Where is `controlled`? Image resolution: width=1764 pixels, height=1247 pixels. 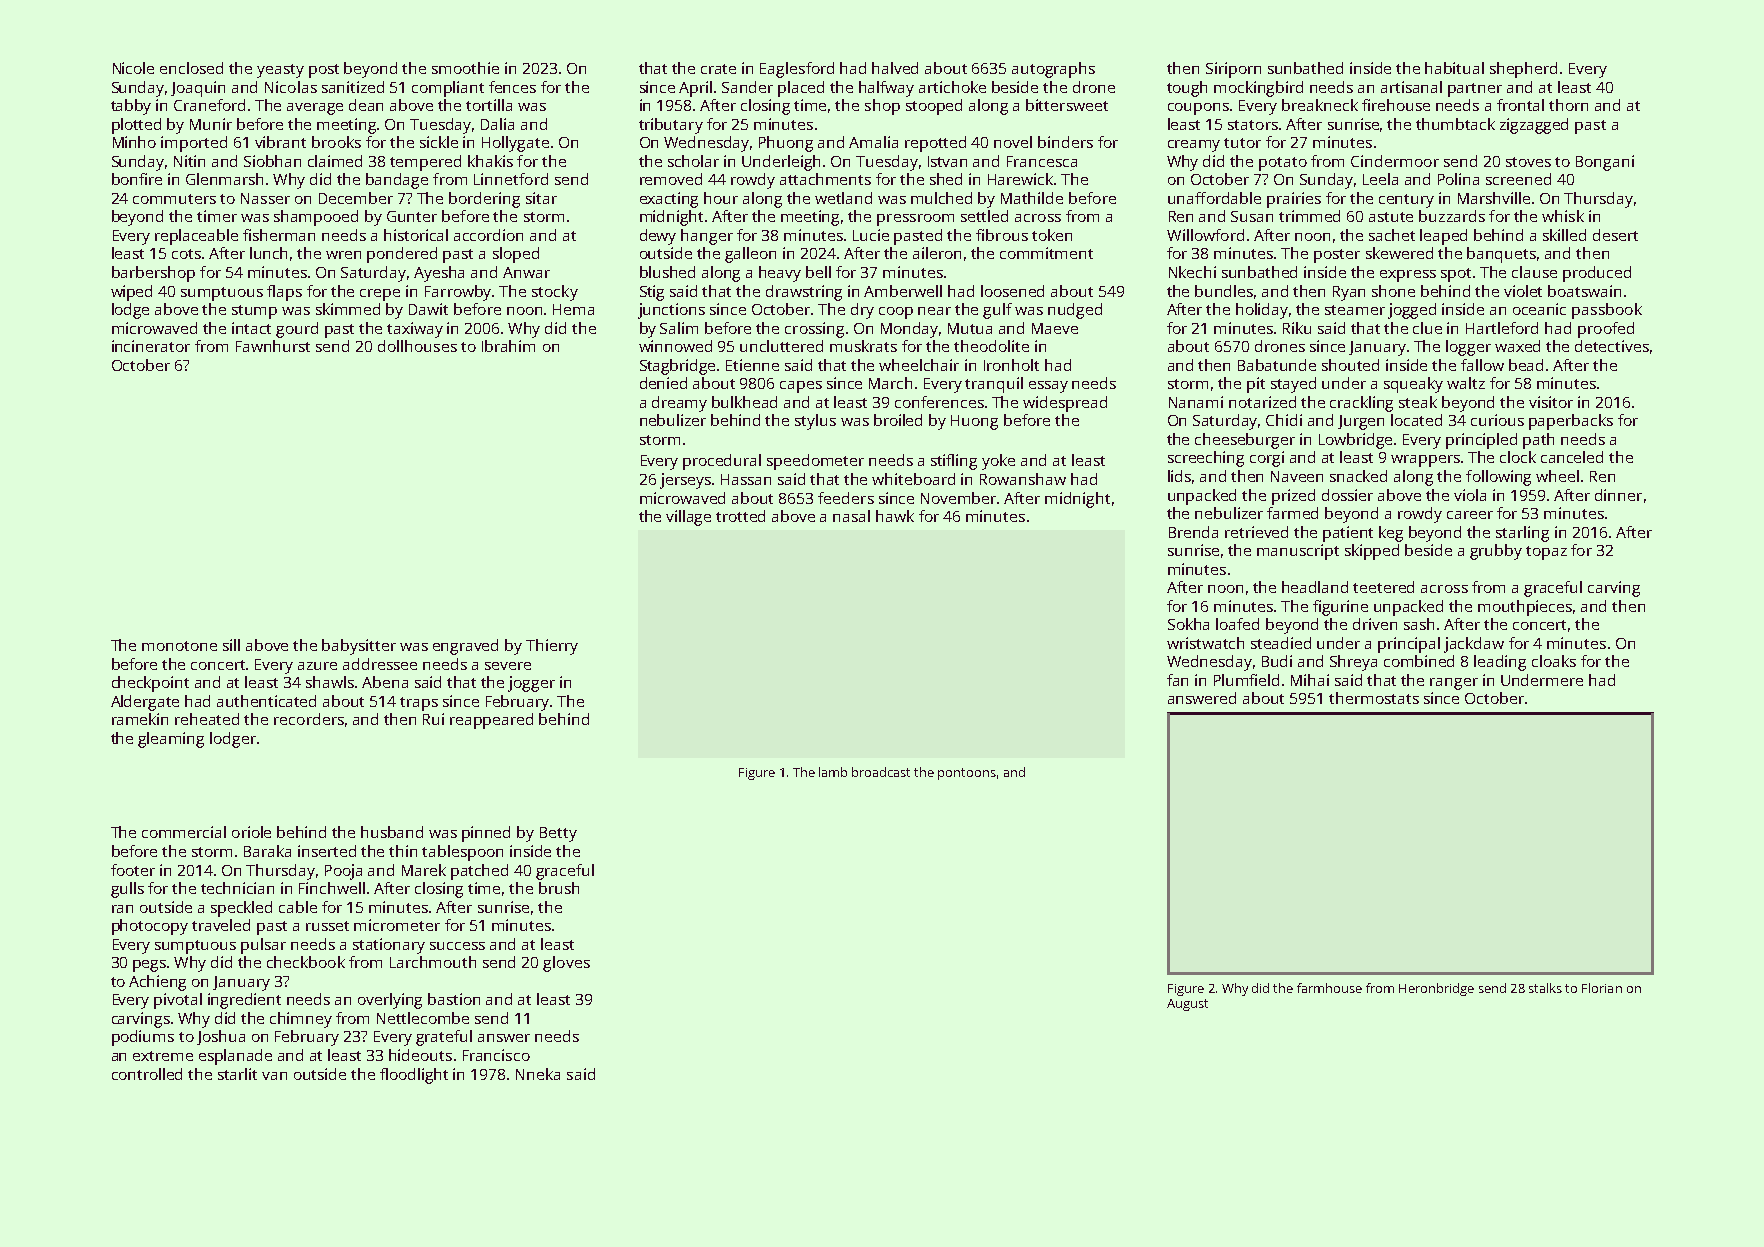
controlled is located at coordinates (147, 1074).
